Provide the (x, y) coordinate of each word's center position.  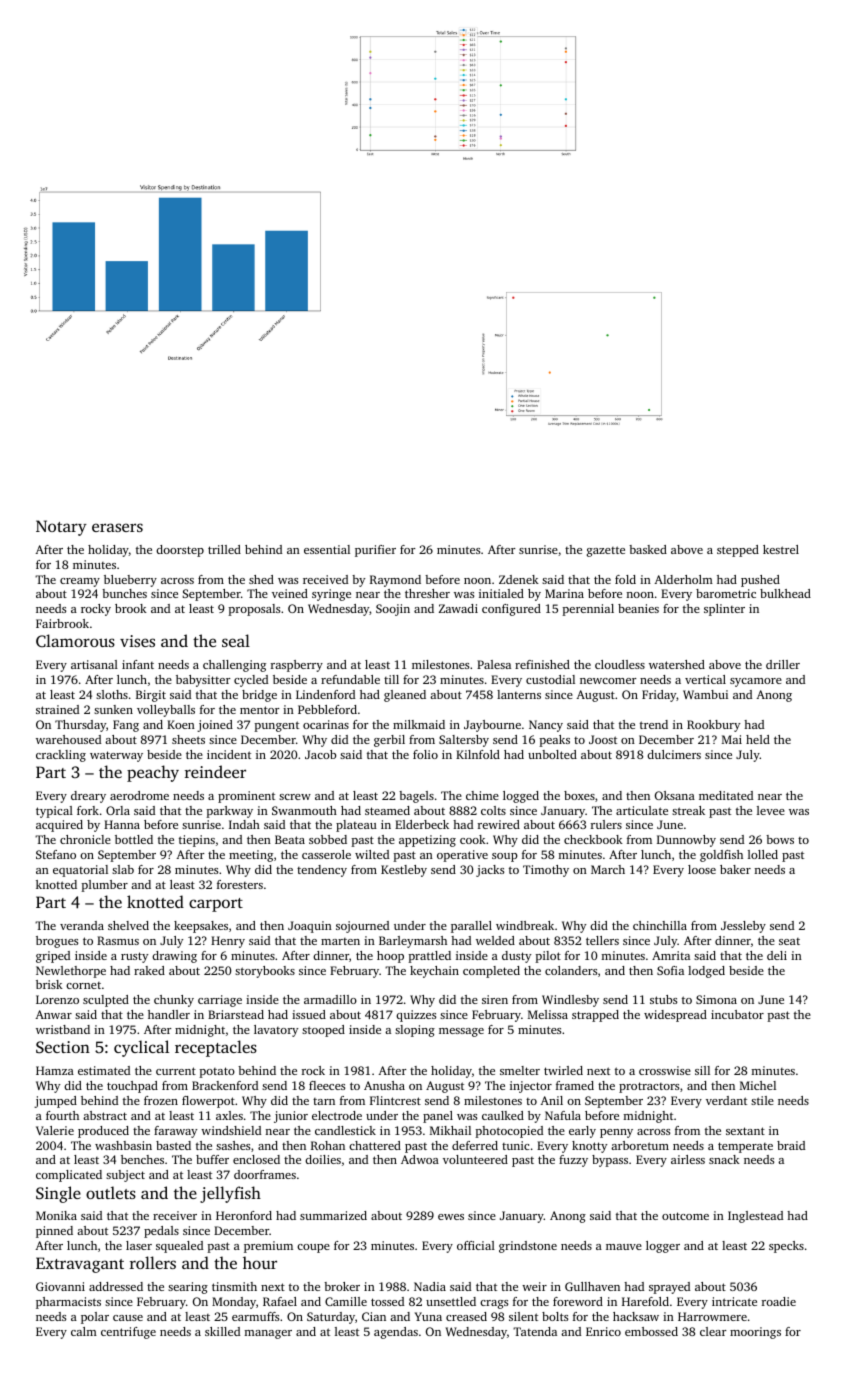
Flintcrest (395, 1100)
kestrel (781, 549)
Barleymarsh (413, 942)
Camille (346, 1301)
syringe (331, 595)
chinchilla (660, 925)
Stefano (56, 854)
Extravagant (80, 1265)
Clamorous (75, 640)
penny (616, 1133)
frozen (161, 1100)
